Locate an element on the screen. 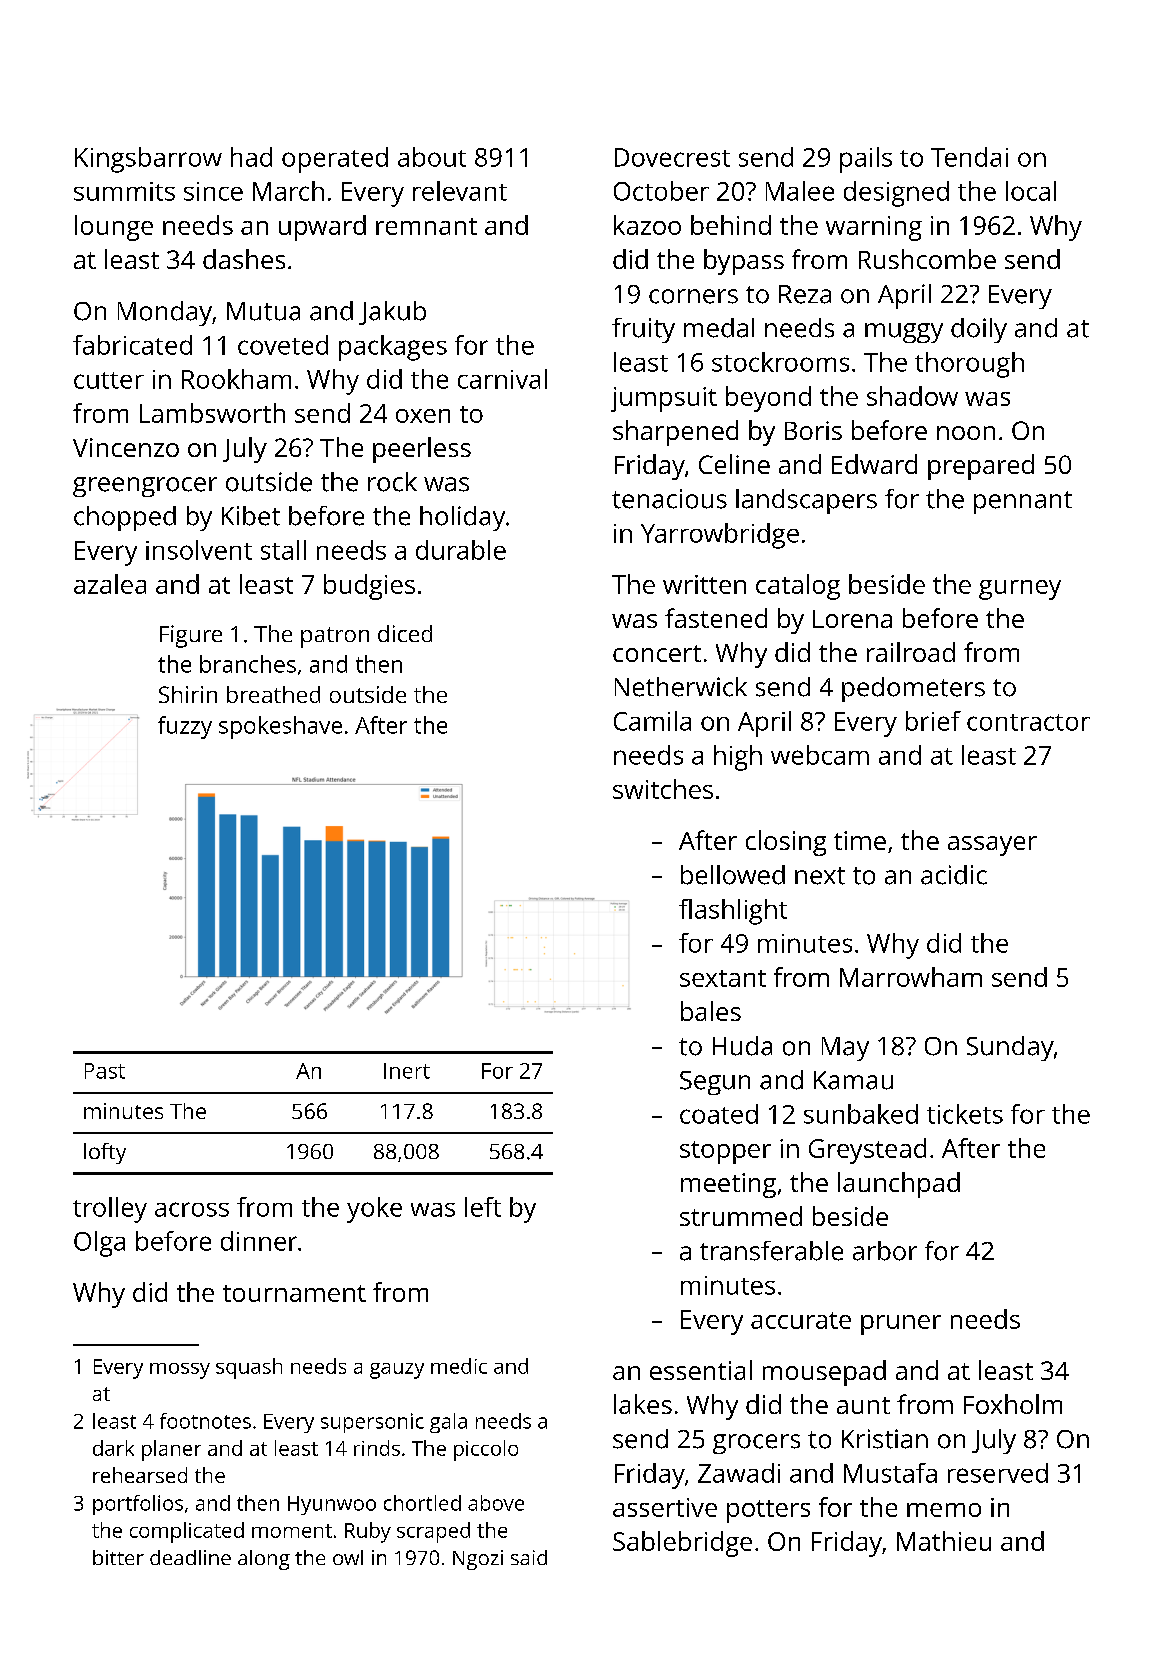  tickets is located at coordinates (965, 1114).
